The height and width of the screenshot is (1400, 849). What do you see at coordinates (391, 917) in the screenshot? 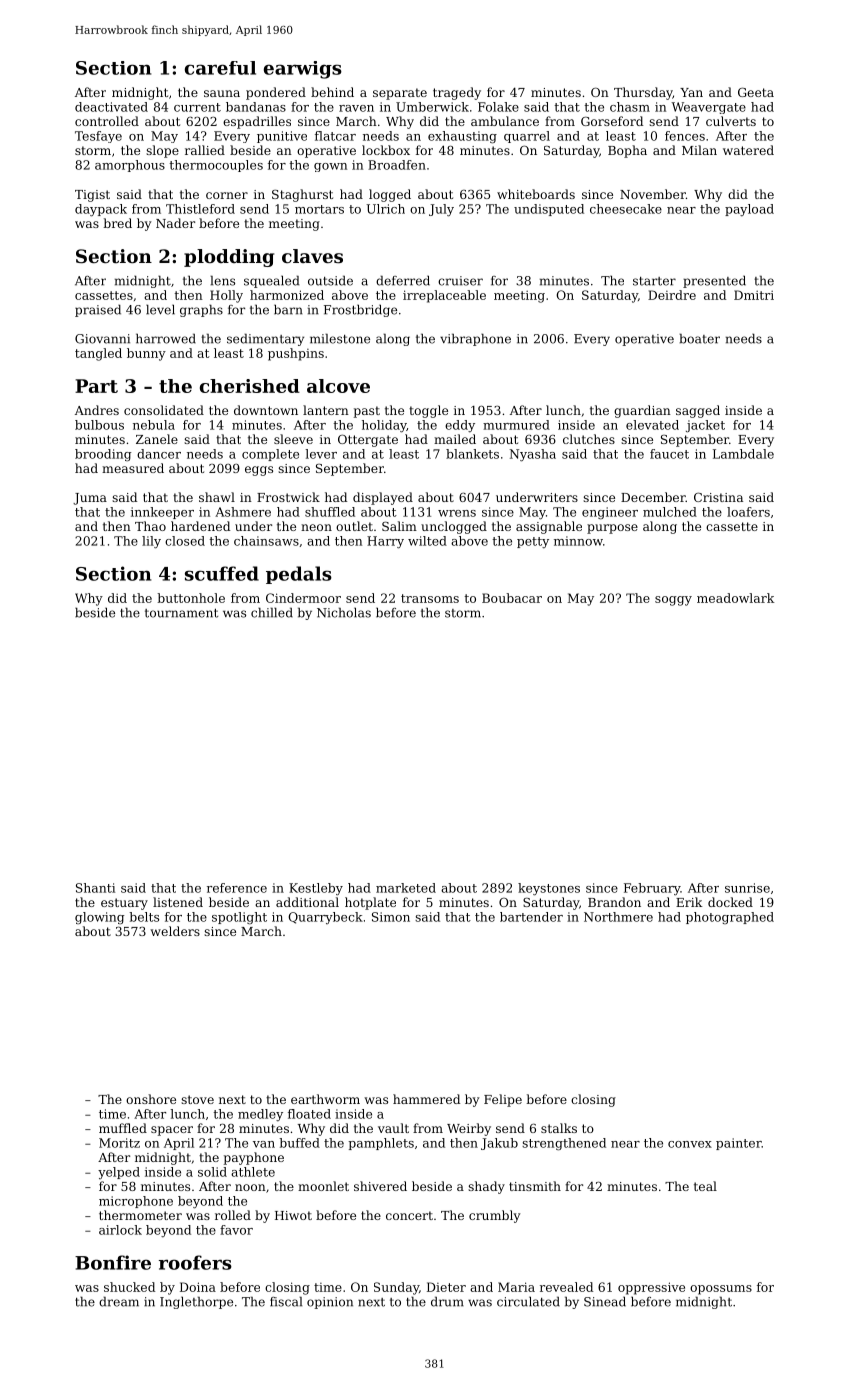
I see `Simon` at bounding box center [391, 917].
